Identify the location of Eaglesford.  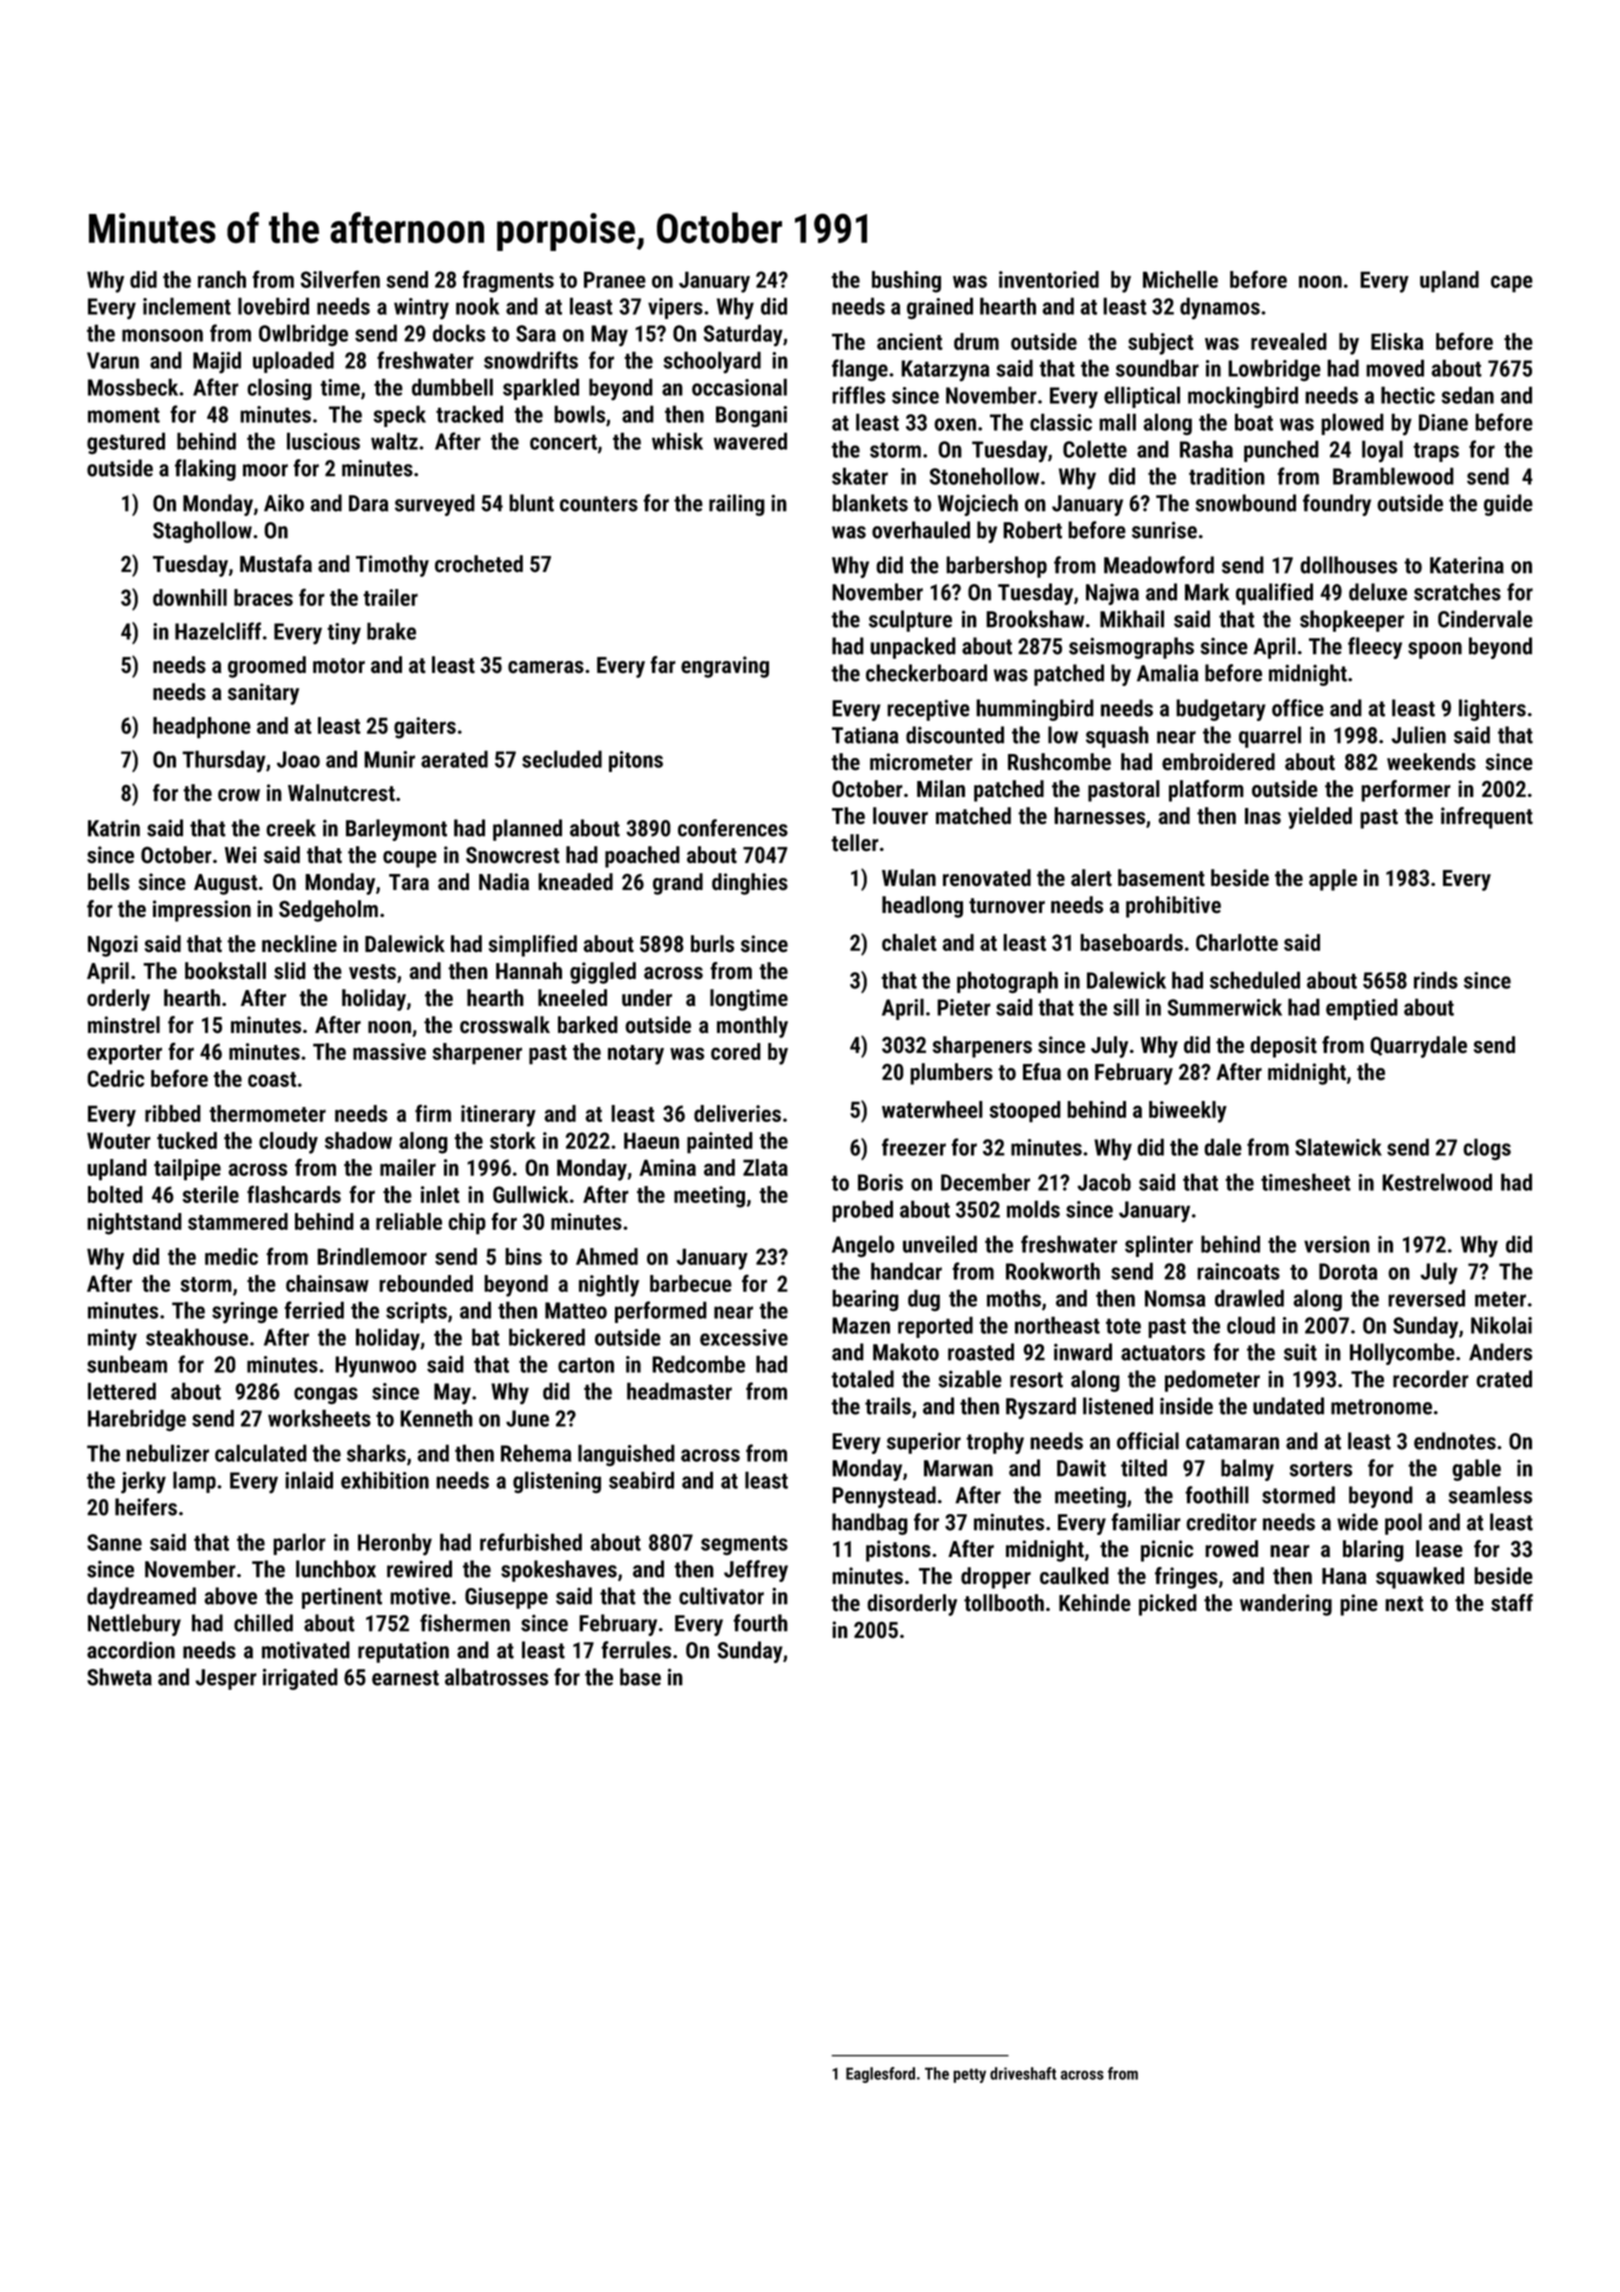
(880, 2075).
